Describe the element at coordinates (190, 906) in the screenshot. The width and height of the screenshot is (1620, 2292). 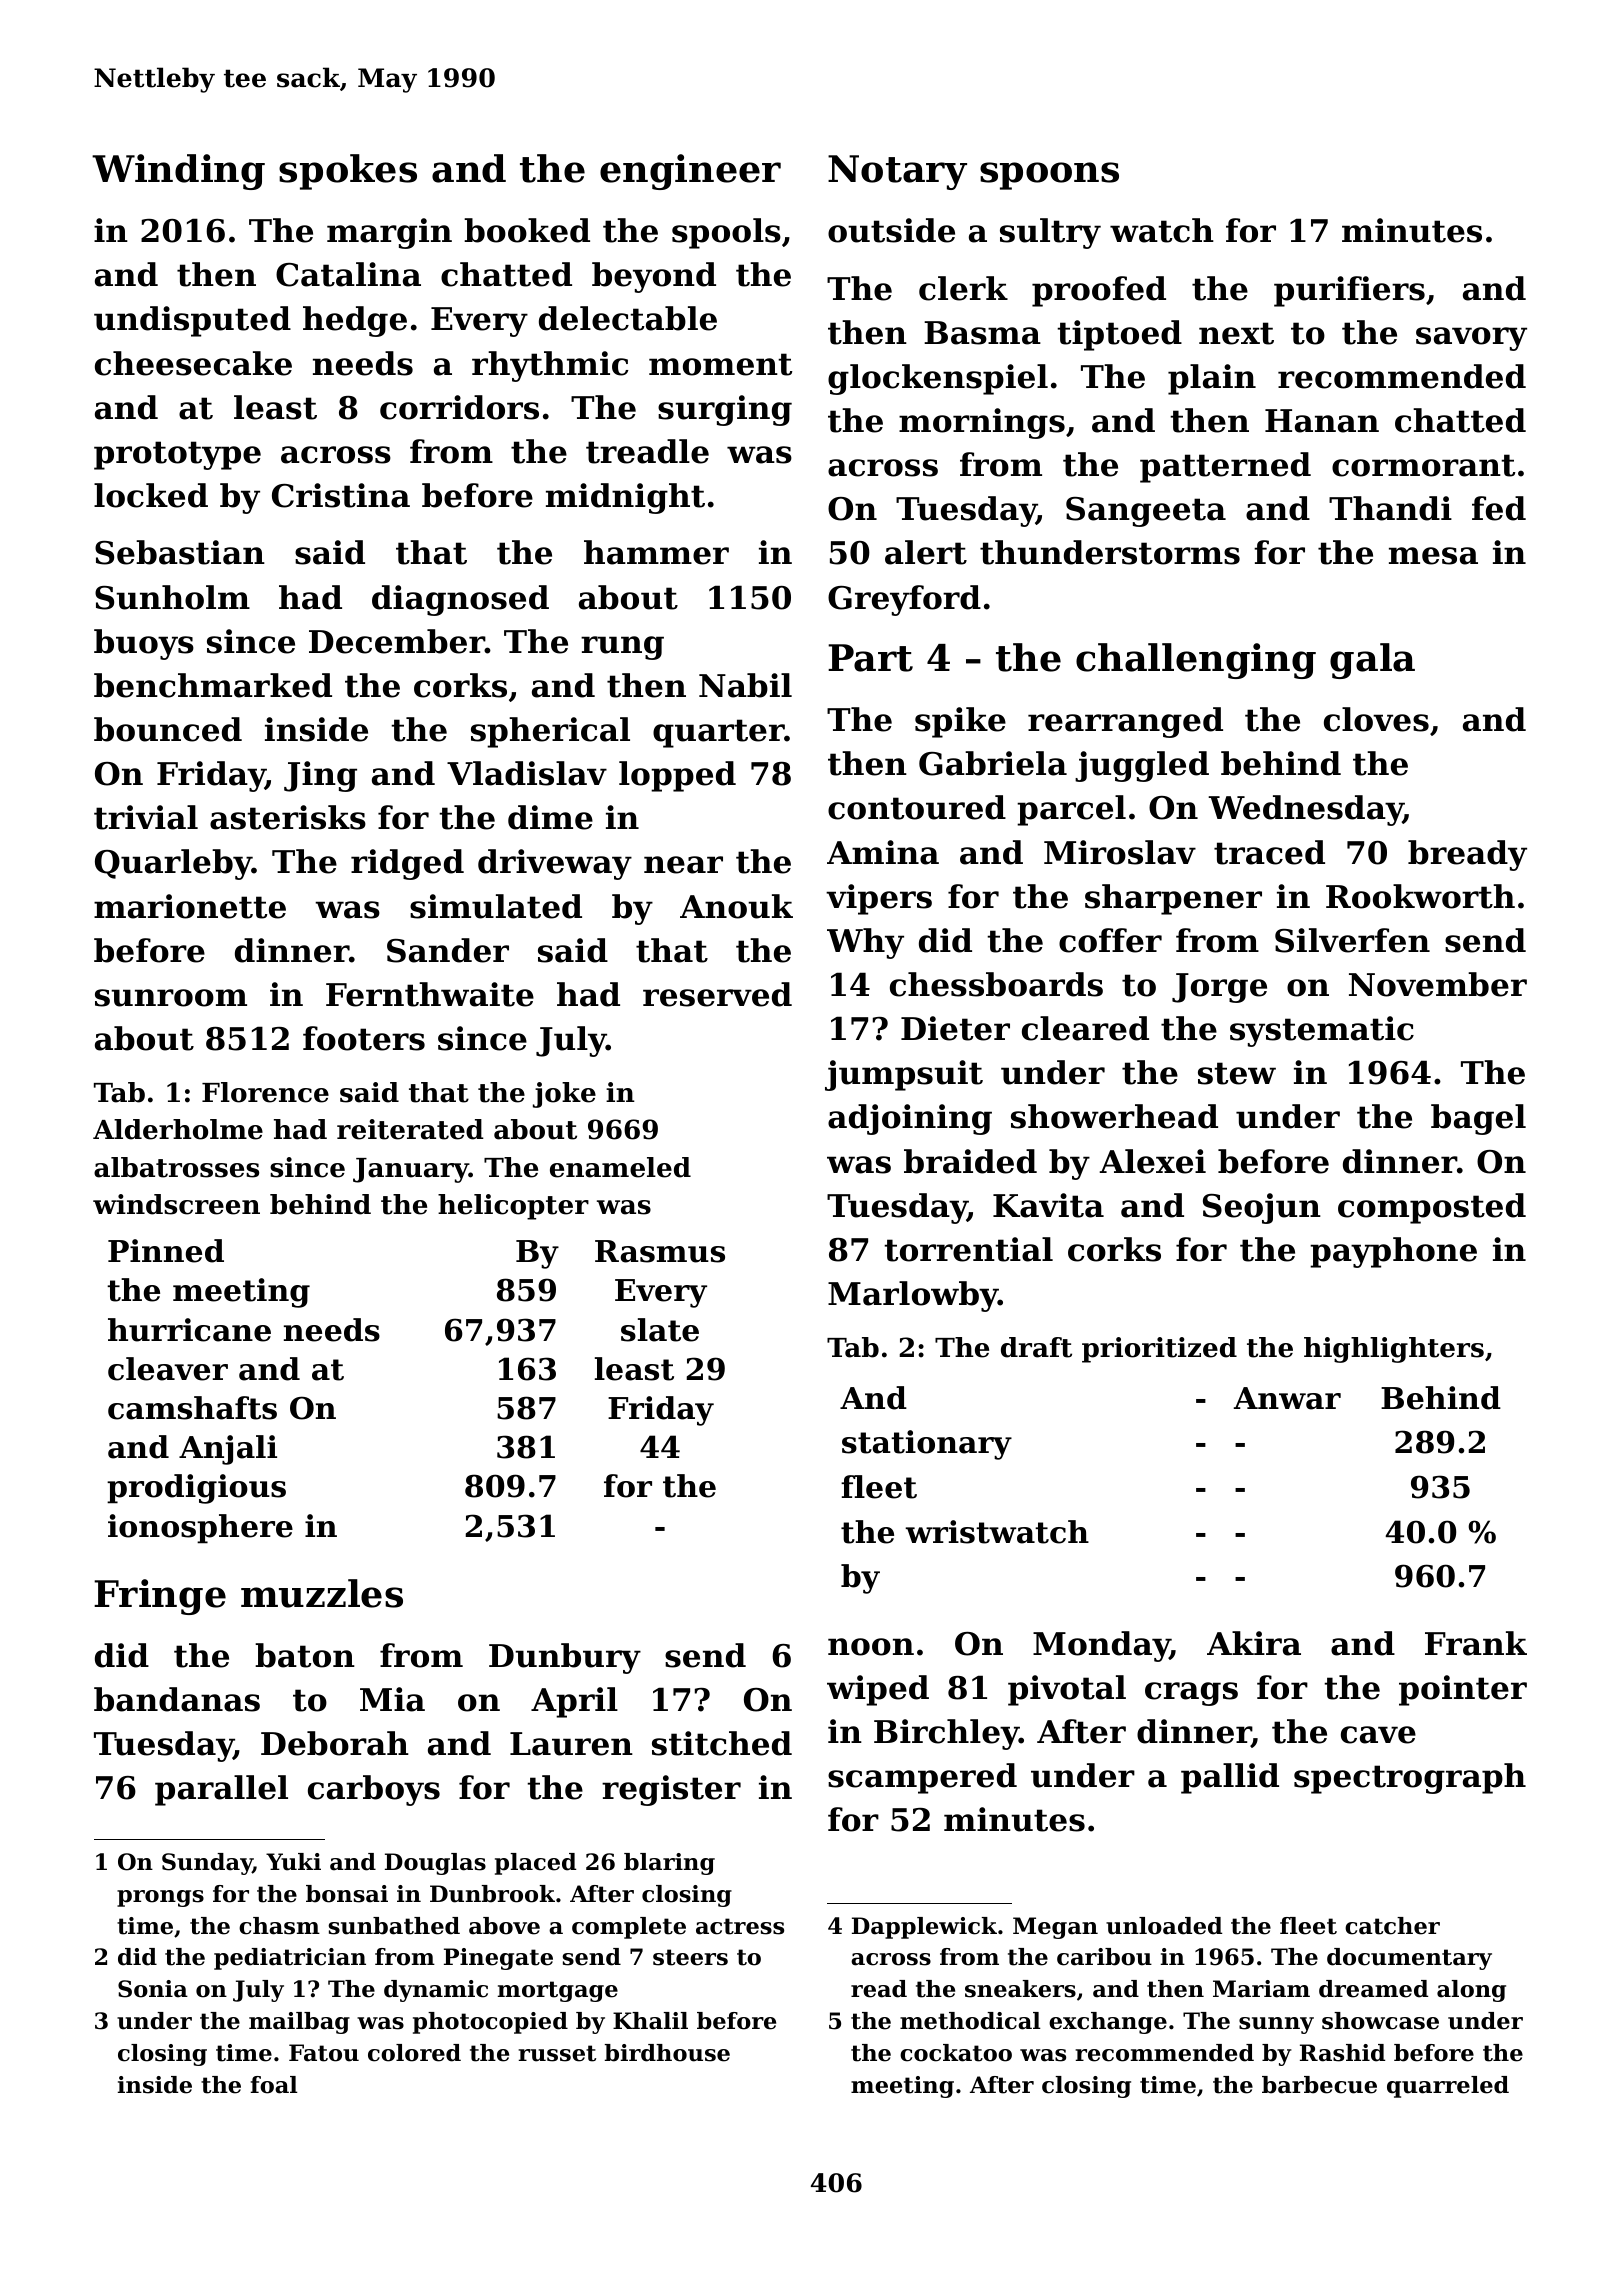
I see `marionette` at that location.
